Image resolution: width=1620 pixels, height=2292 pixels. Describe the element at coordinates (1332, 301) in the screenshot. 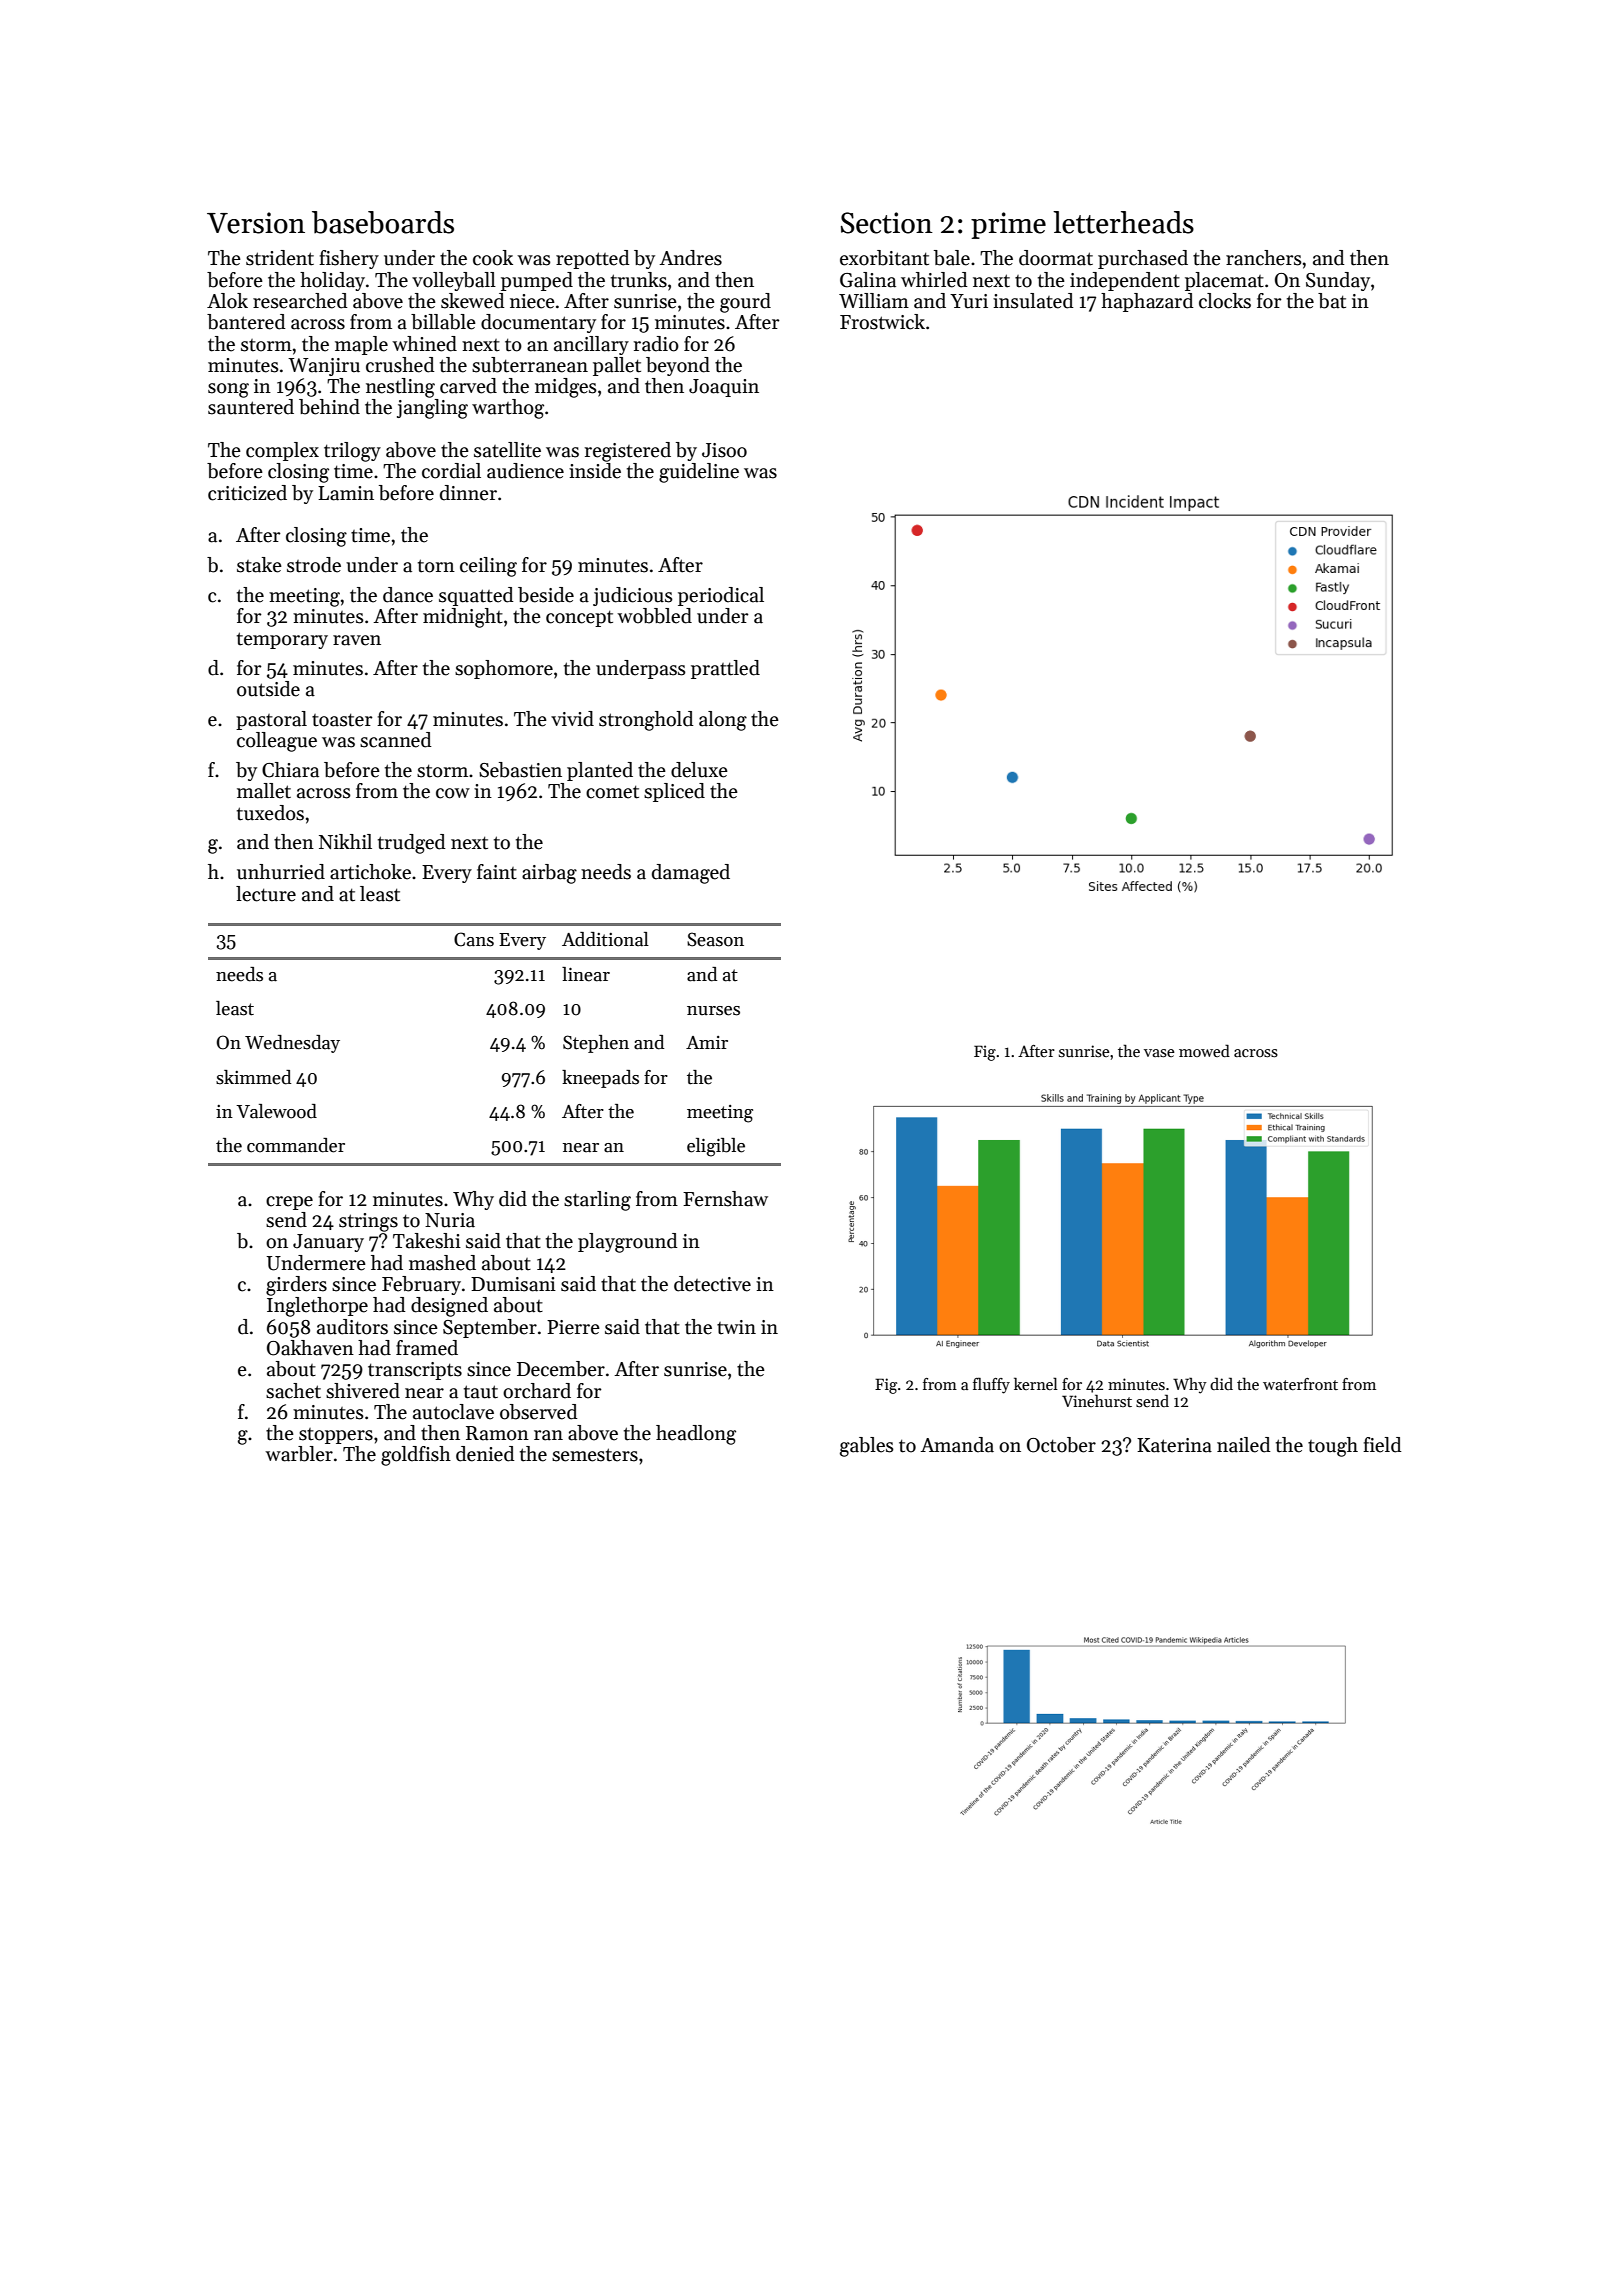

I see `bat` at that location.
